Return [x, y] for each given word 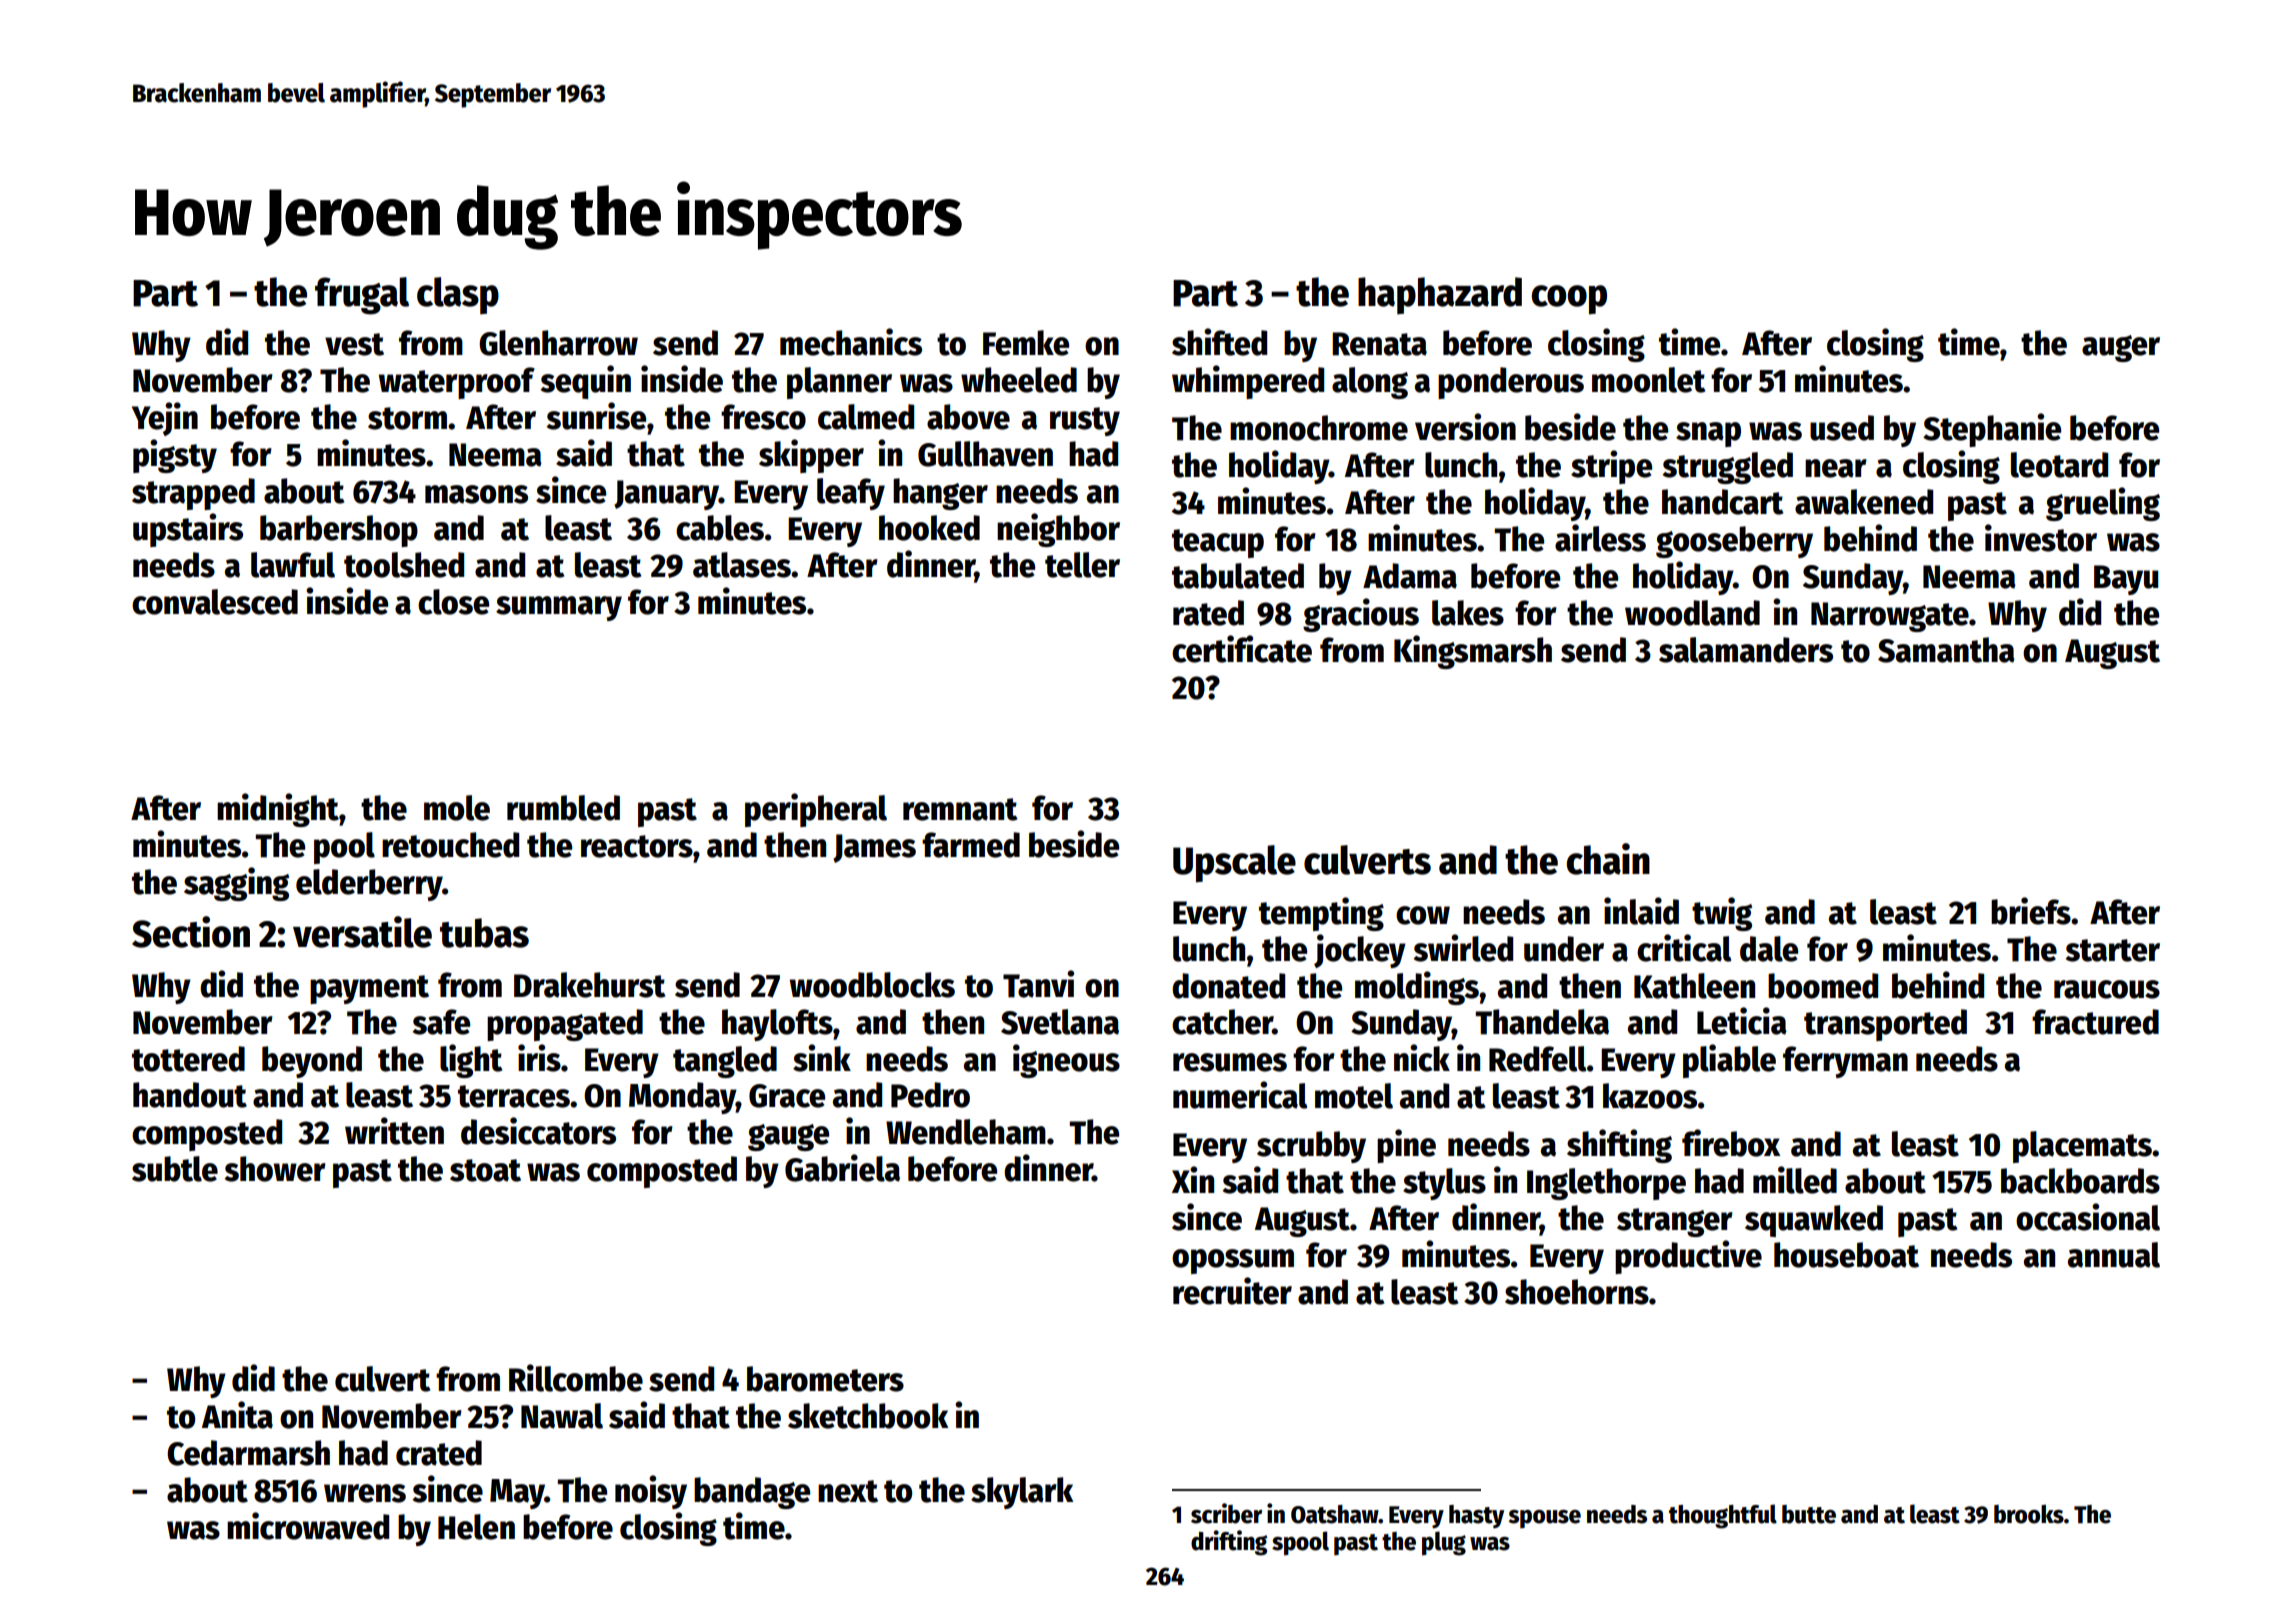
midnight [278, 810]
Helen [476, 1527]
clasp [458, 296]
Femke [1026, 343]
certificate [1242, 649]
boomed [1823, 986]
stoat [485, 1170]
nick [1422, 1058]
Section [191, 932]
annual [2114, 1255]
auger [2121, 348]
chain [1608, 859]
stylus [1444, 1184]
